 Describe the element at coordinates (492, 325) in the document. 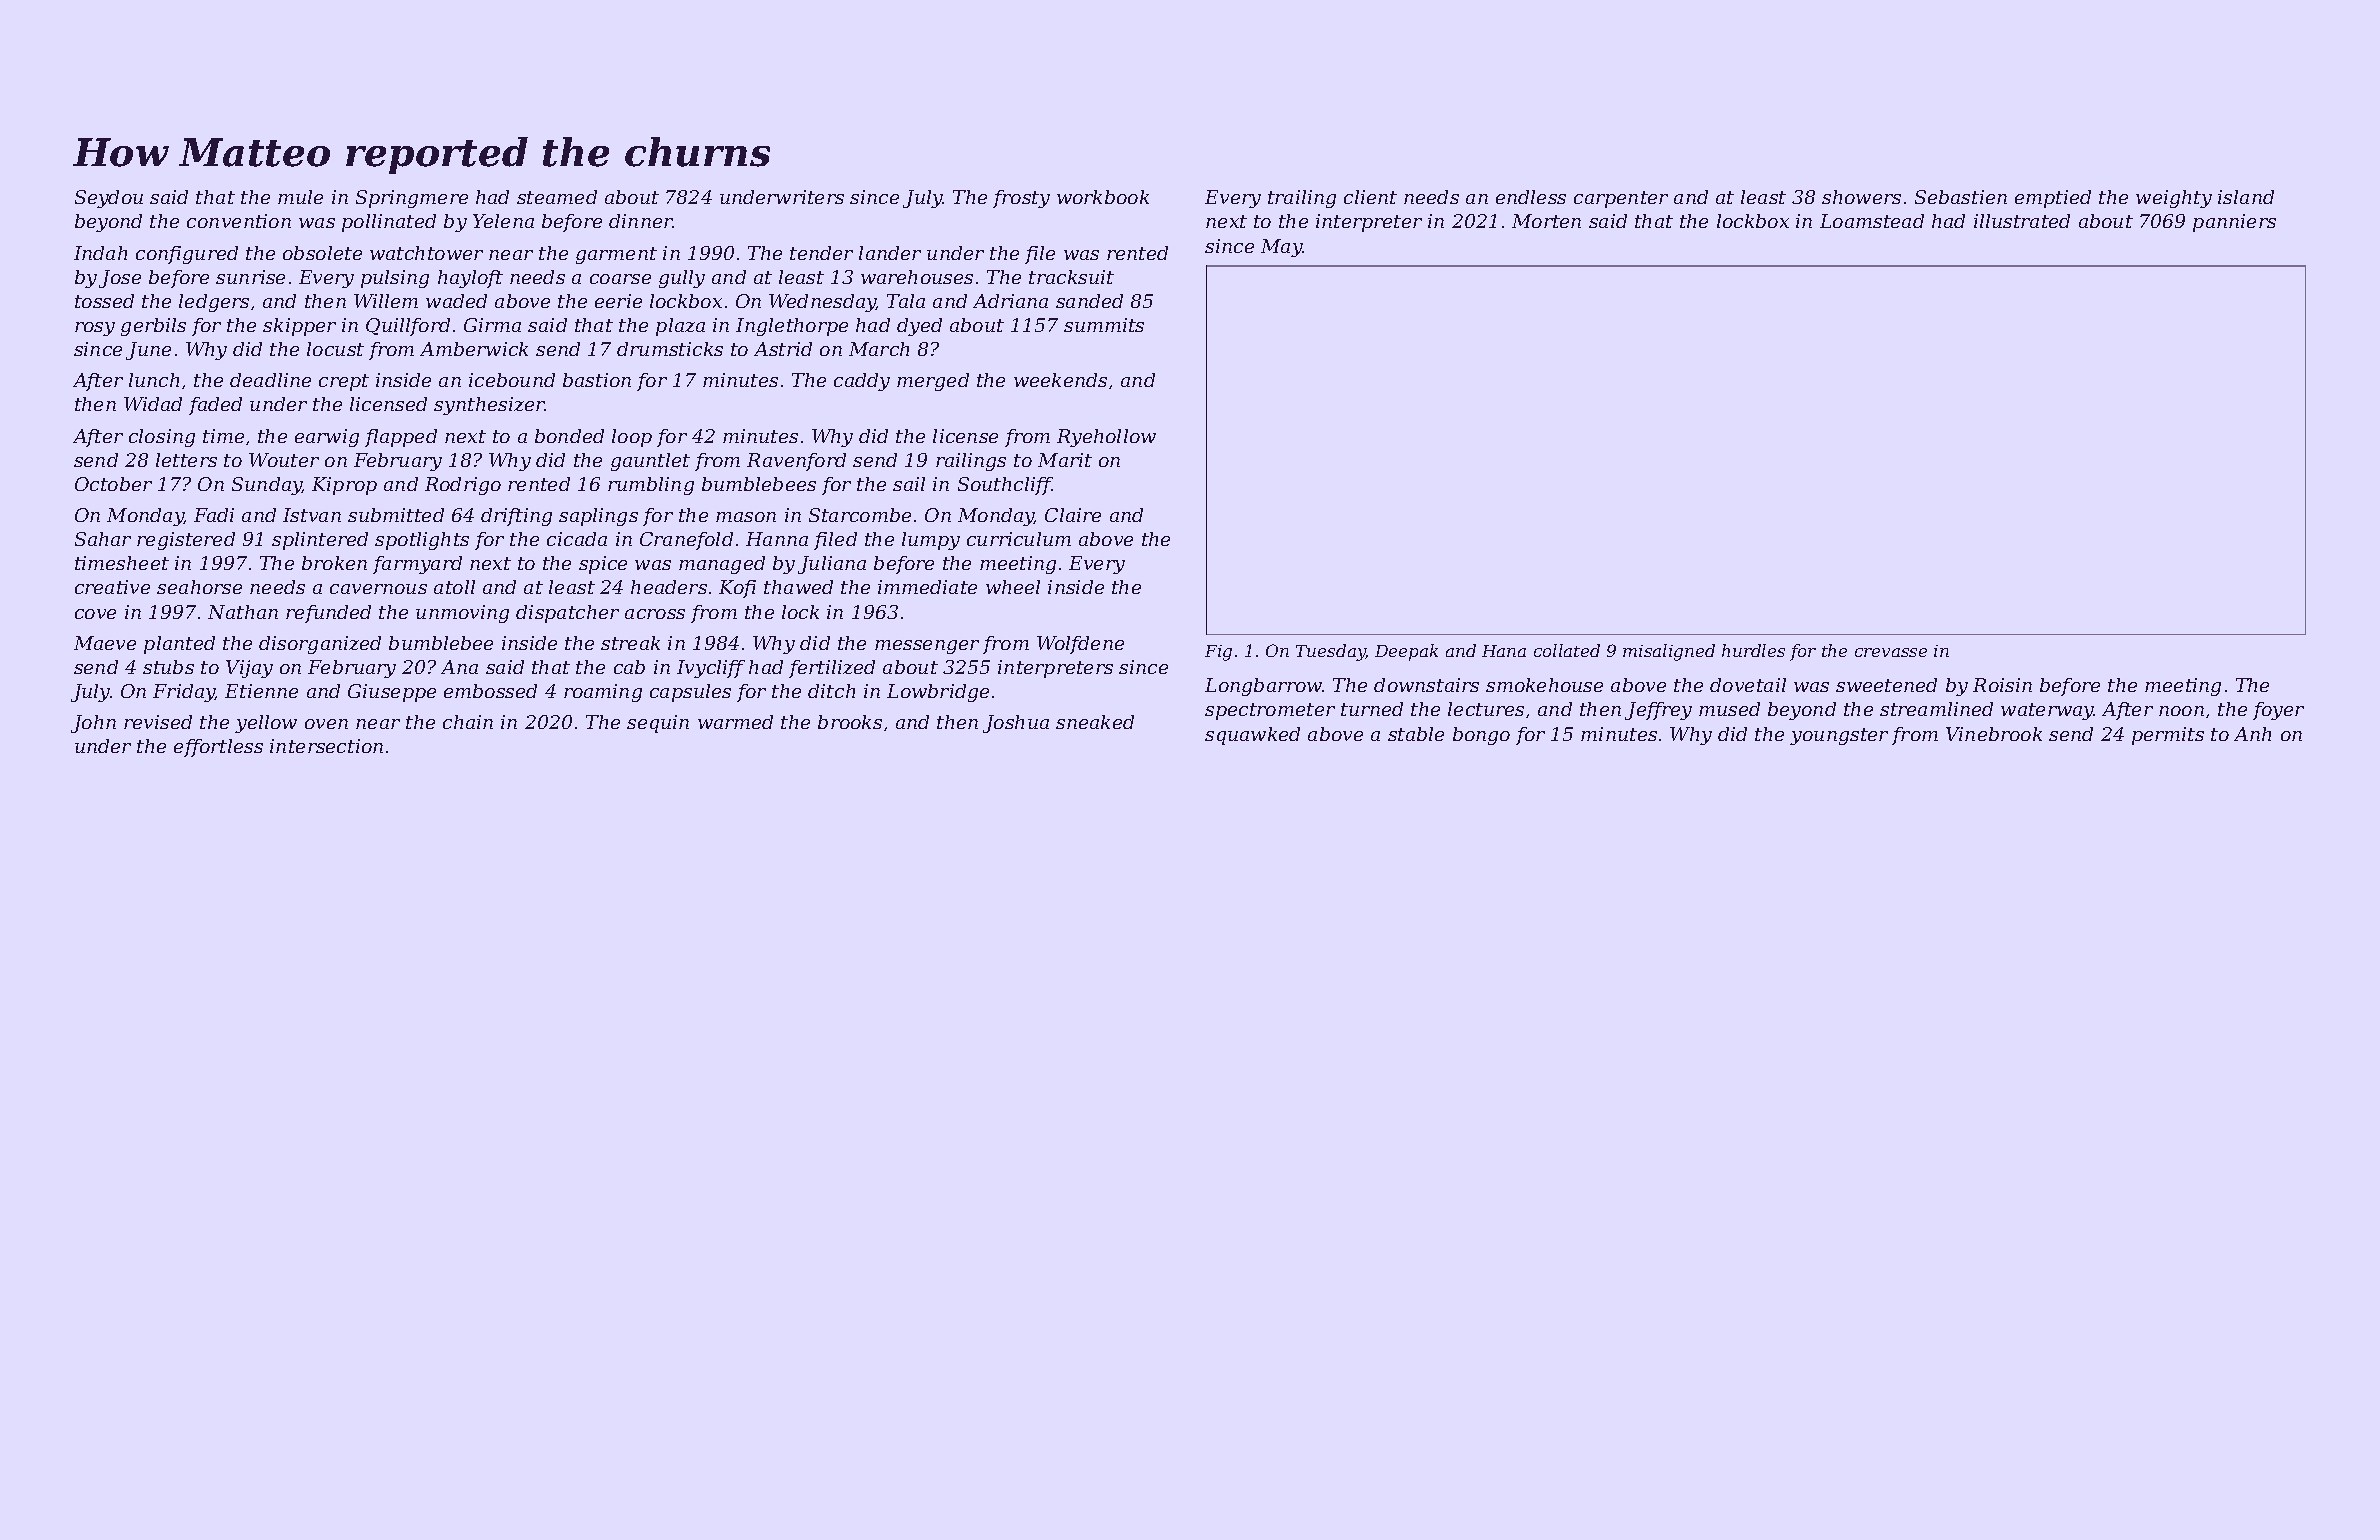

I see `Girma` at that location.
